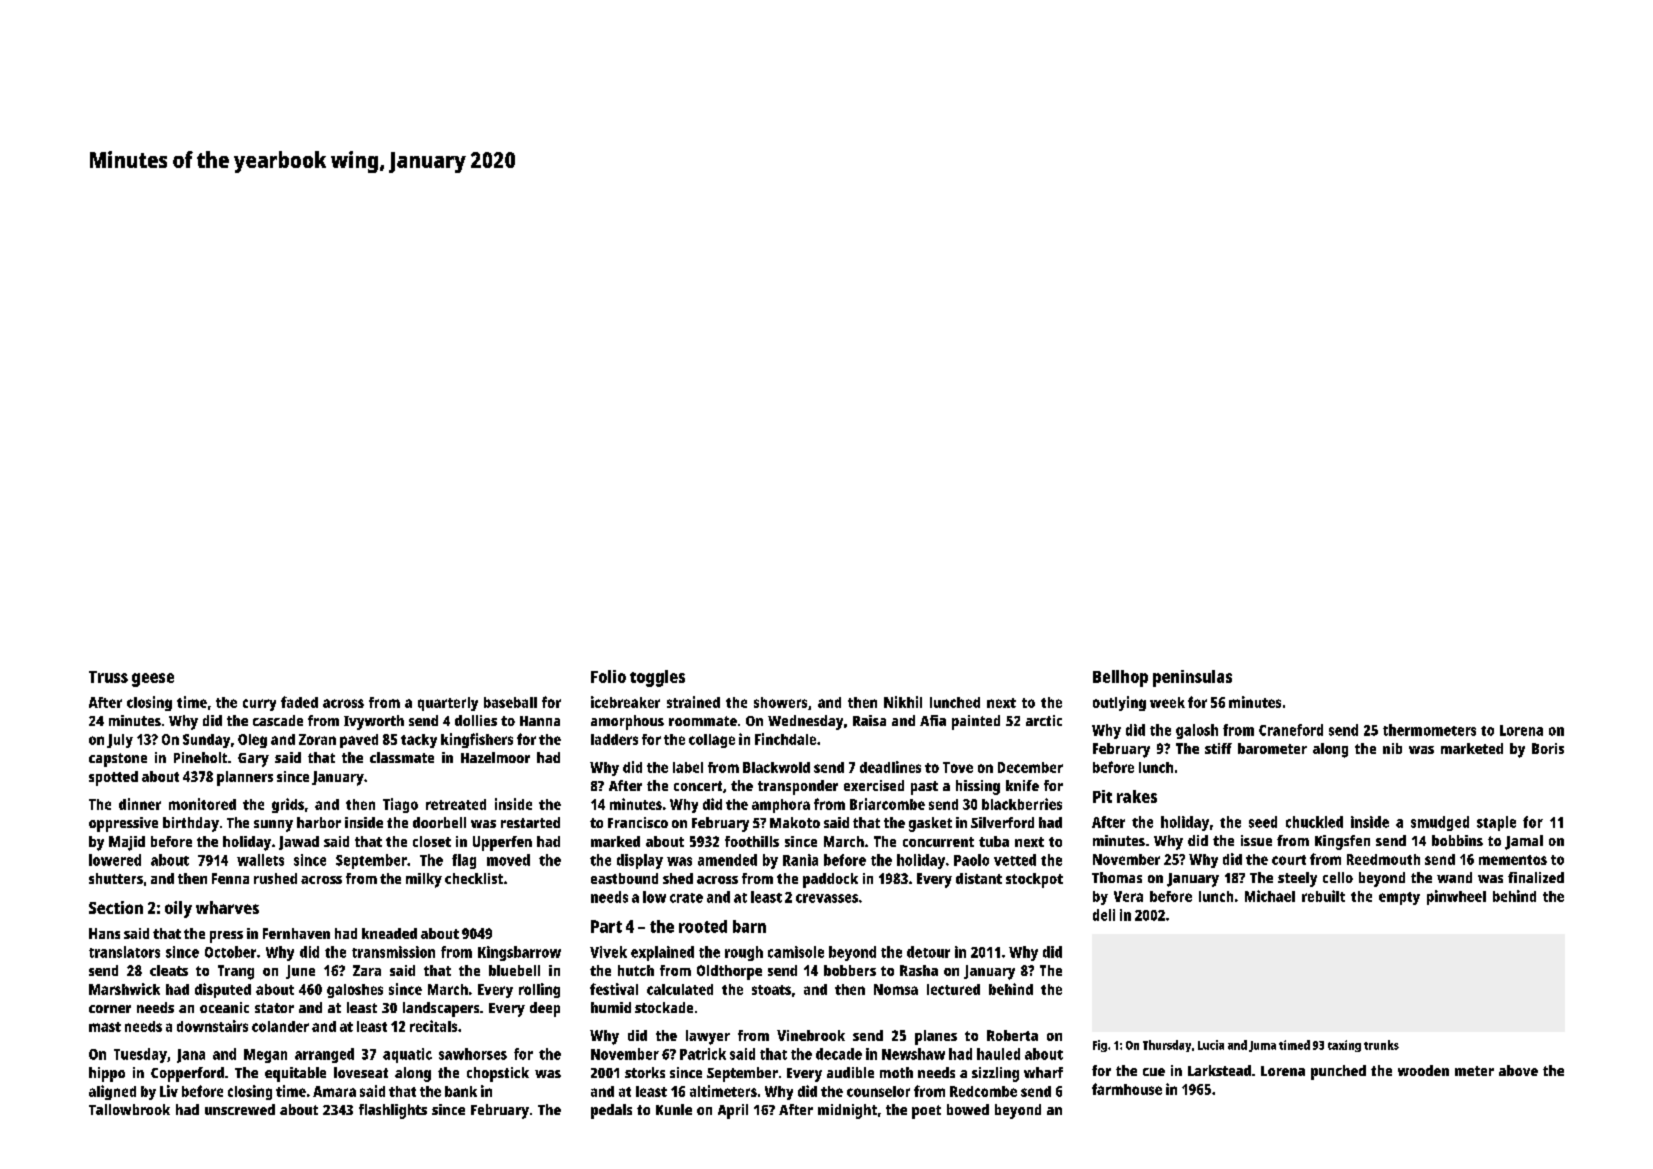 The width and height of the image is (1653, 1169). I want to click on detour, so click(928, 952).
